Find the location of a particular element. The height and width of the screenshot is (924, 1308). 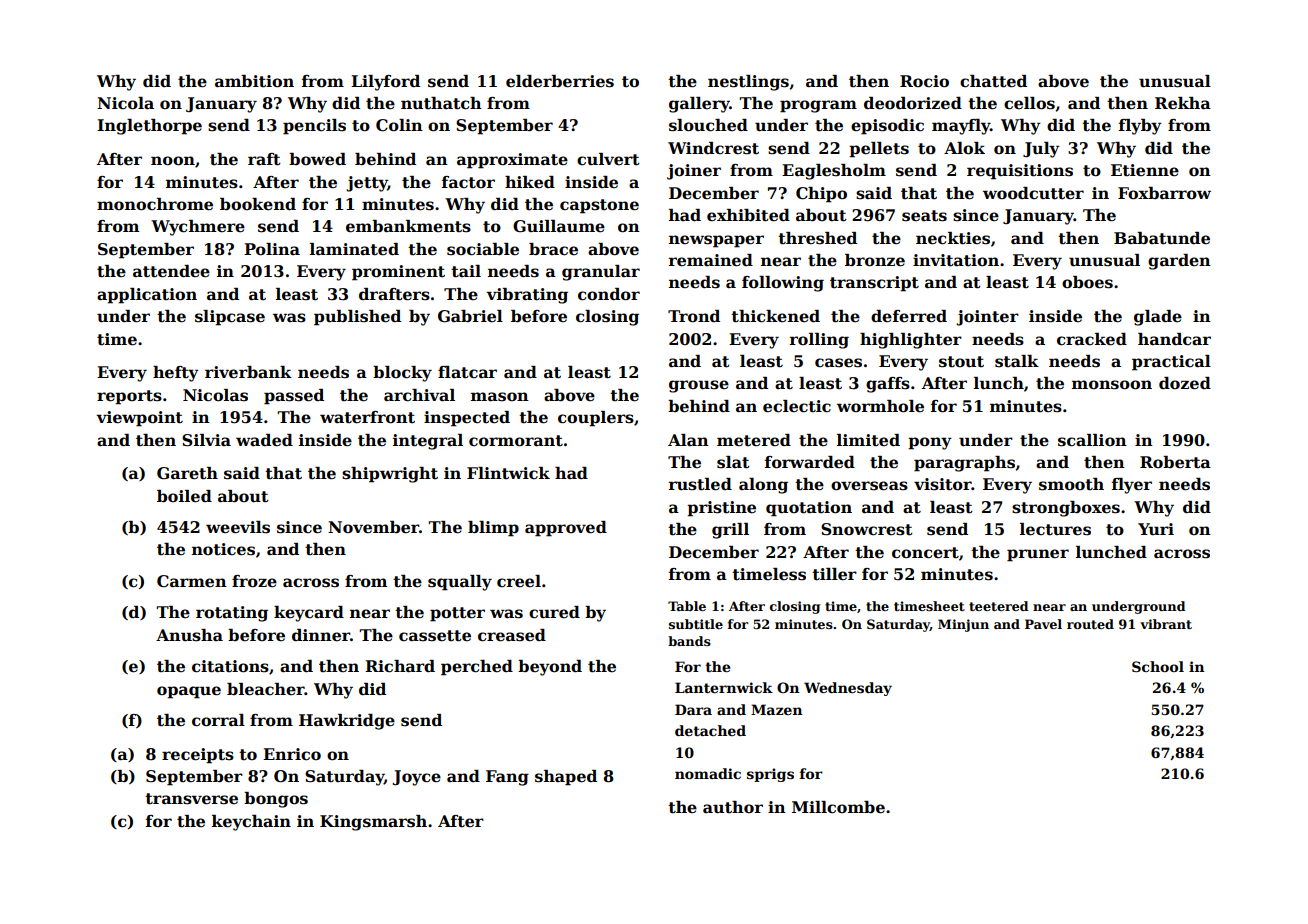

slipcase is located at coordinates (230, 318).
